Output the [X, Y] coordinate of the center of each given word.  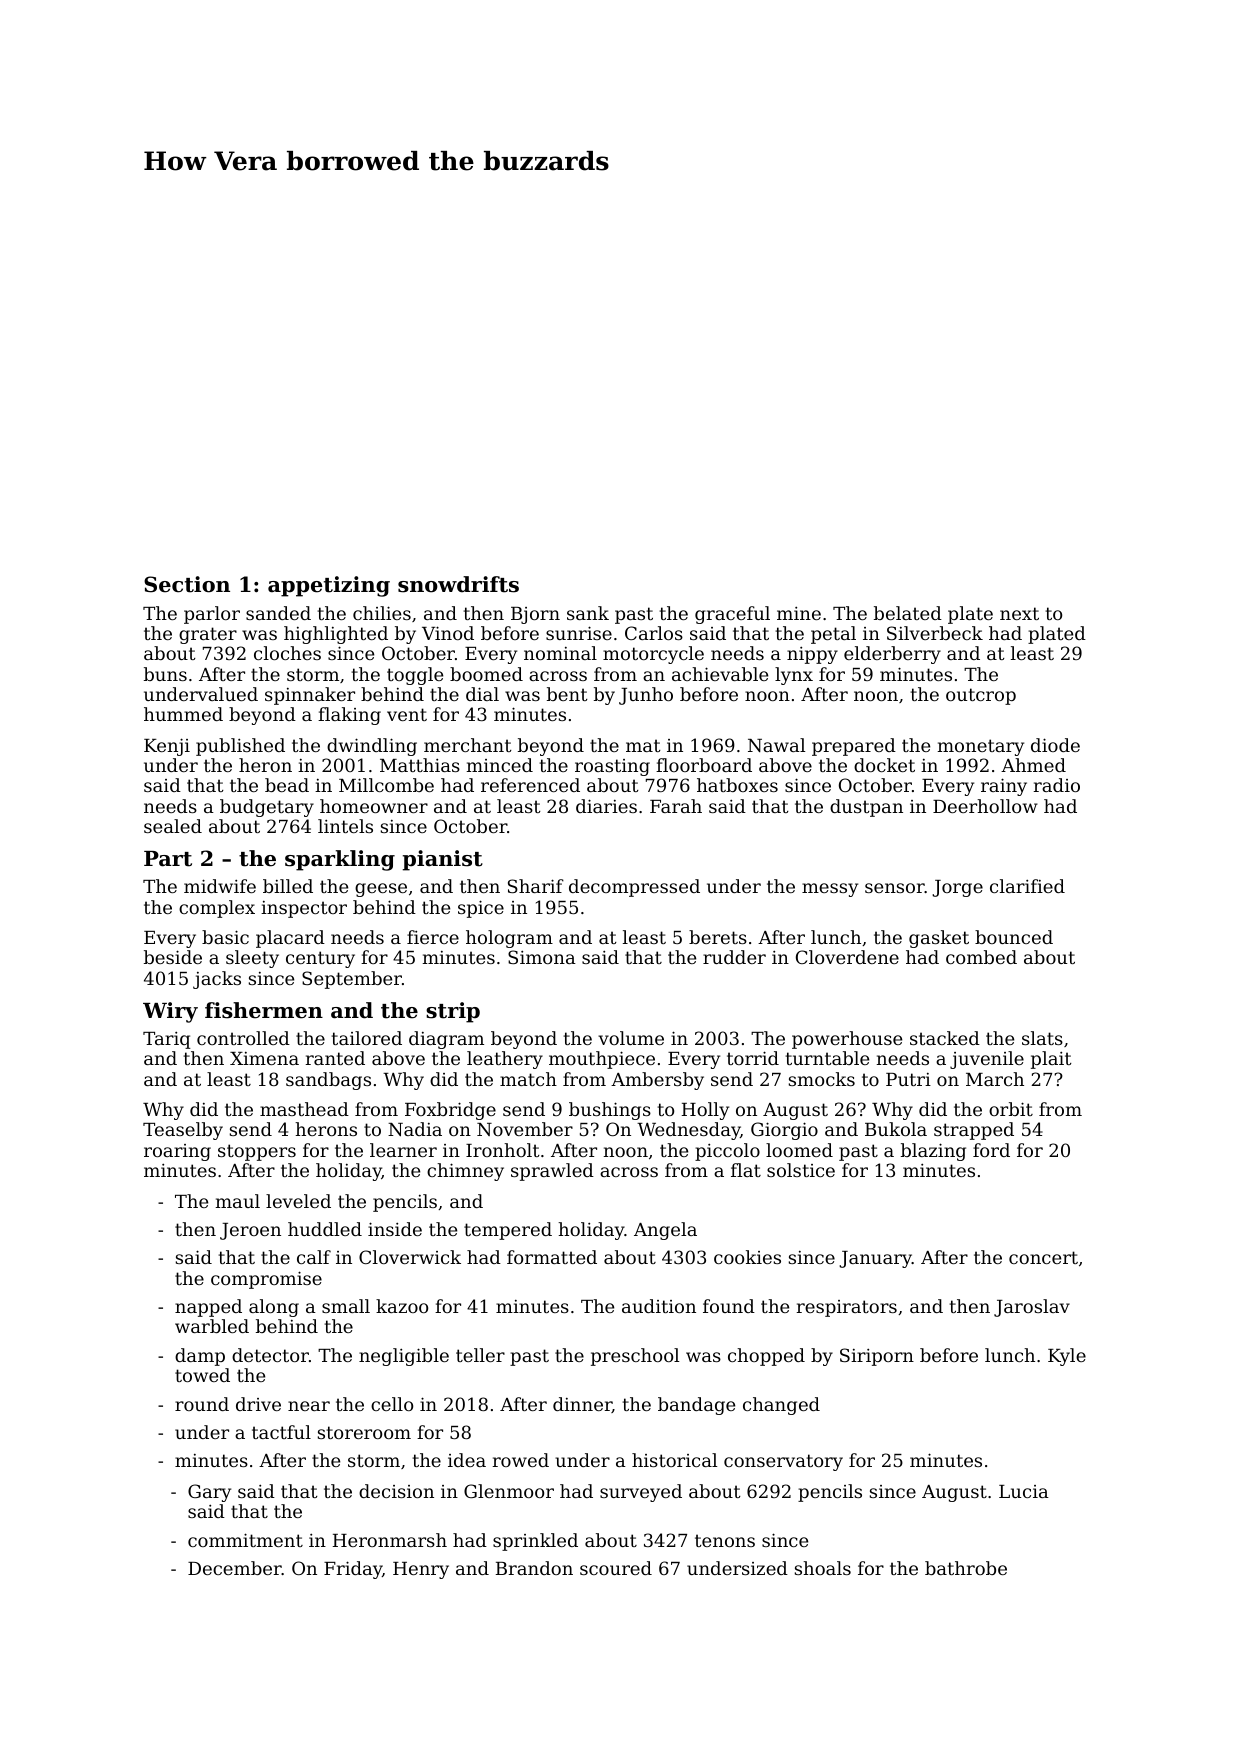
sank [588, 613]
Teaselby [183, 1131]
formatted [552, 1257]
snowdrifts [458, 584]
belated [908, 613]
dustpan [866, 808]
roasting [612, 767]
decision [396, 1491]
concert [1043, 1257]
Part [168, 859]
